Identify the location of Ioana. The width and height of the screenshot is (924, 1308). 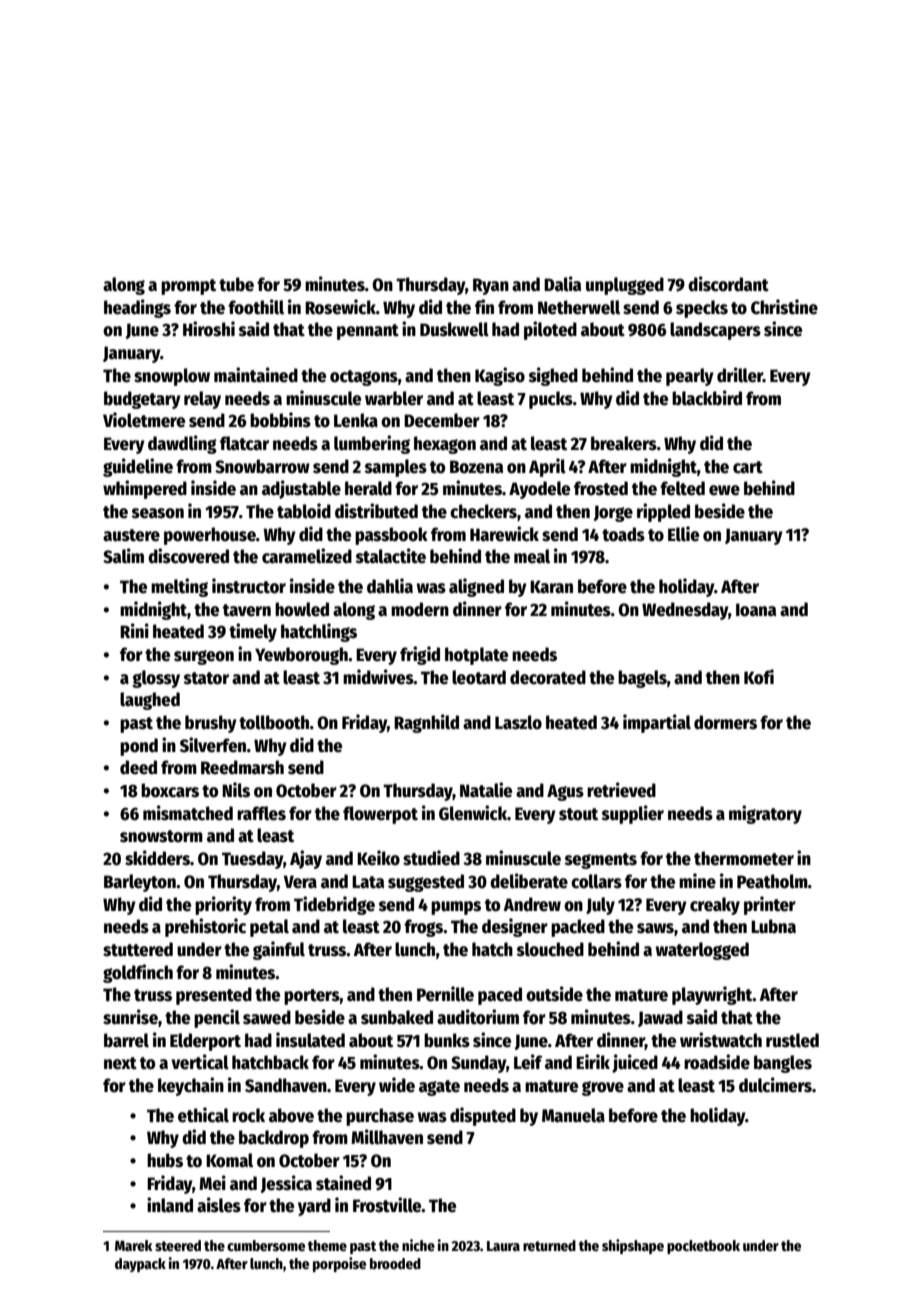
(756, 610).
